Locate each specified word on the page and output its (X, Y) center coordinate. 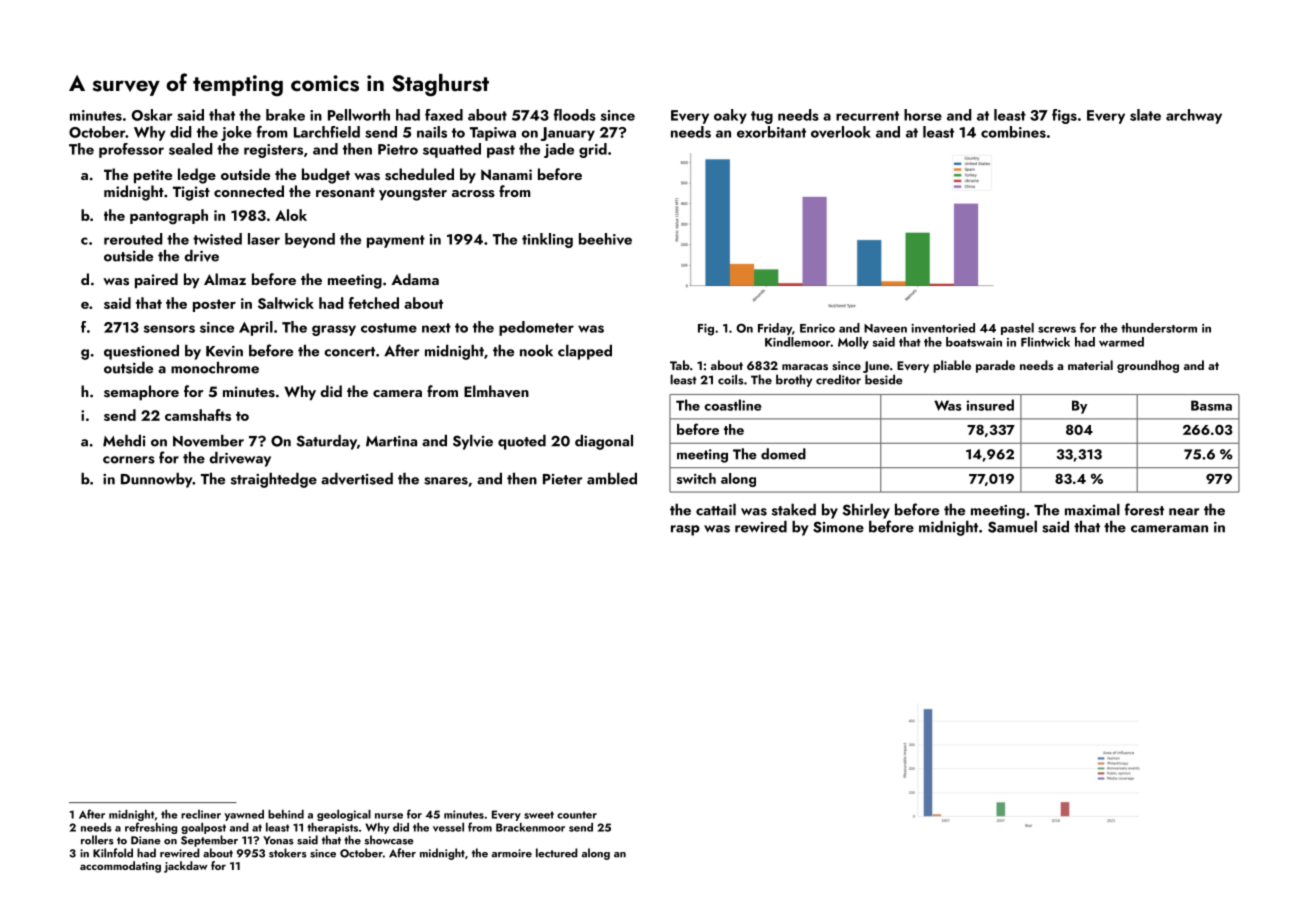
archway (1194, 116)
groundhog (1148, 366)
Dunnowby (157, 480)
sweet (539, 815)
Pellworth (359, 115)
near (1184, 512)
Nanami (506, 174)
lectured (557, 853)
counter (577, 815)
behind (286, 814)
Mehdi (124, 440)
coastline (733, 405)
